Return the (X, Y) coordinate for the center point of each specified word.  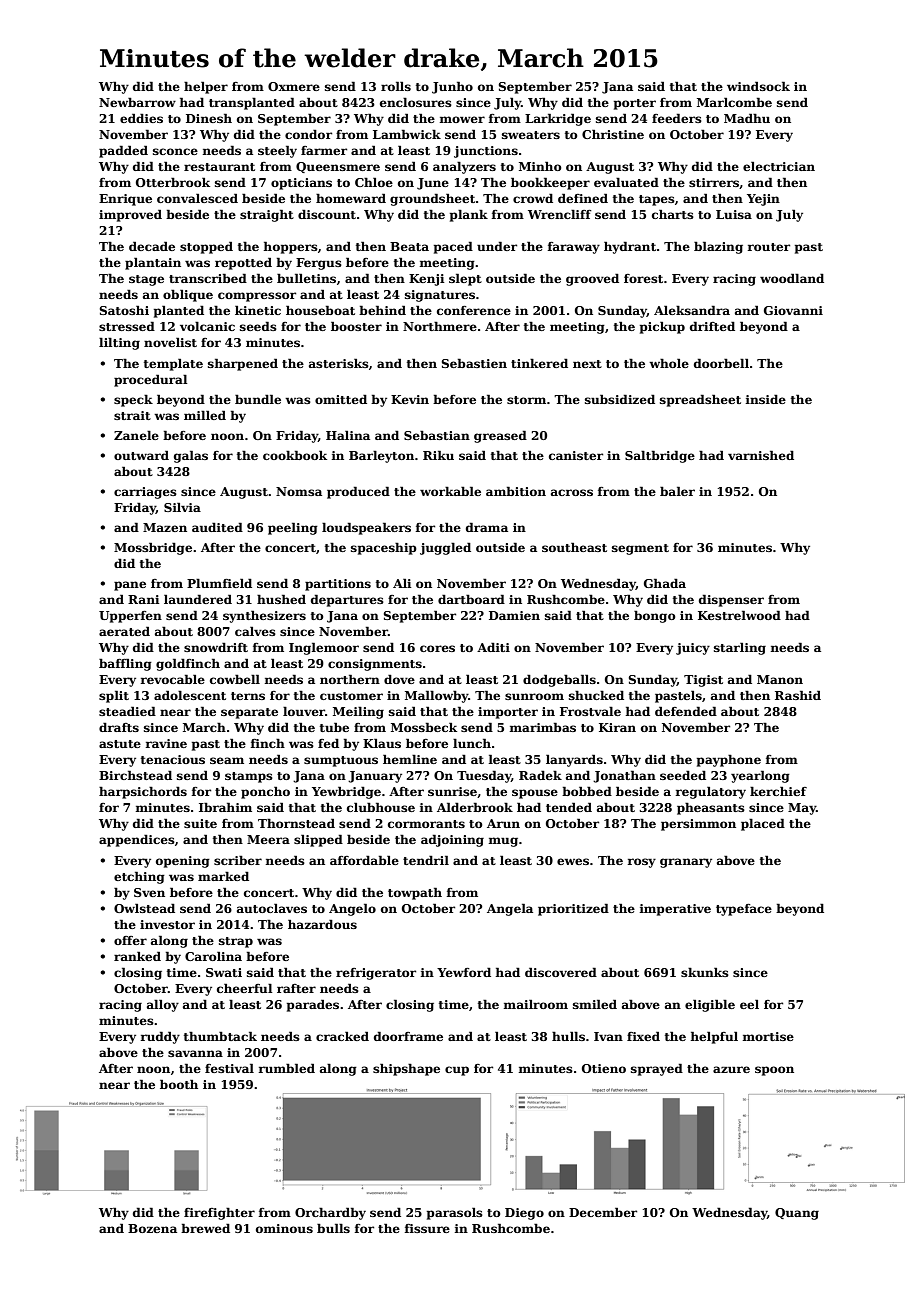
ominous (284, 1228)
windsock (758, 86)
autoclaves (272, 908)
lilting (119, 343)
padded (123, 151)
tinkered (539, 363)
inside (766, 399)
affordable (364, 860)
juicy (693, 649)
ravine (166, 743)
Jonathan (624, 776)
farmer (324, 150)
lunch (472, 743)
